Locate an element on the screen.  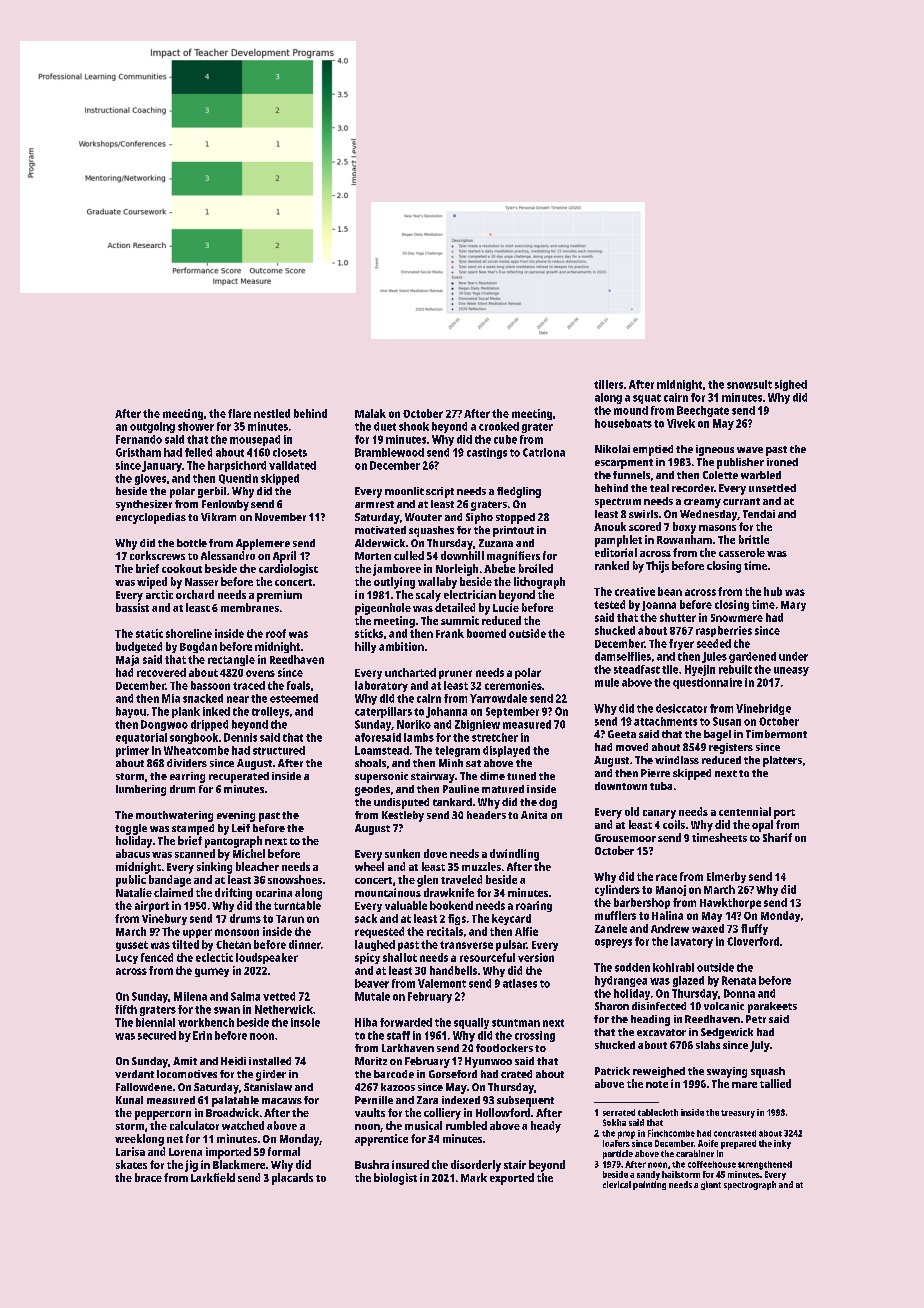
ceremonies is located at coordinates (513, 685).
